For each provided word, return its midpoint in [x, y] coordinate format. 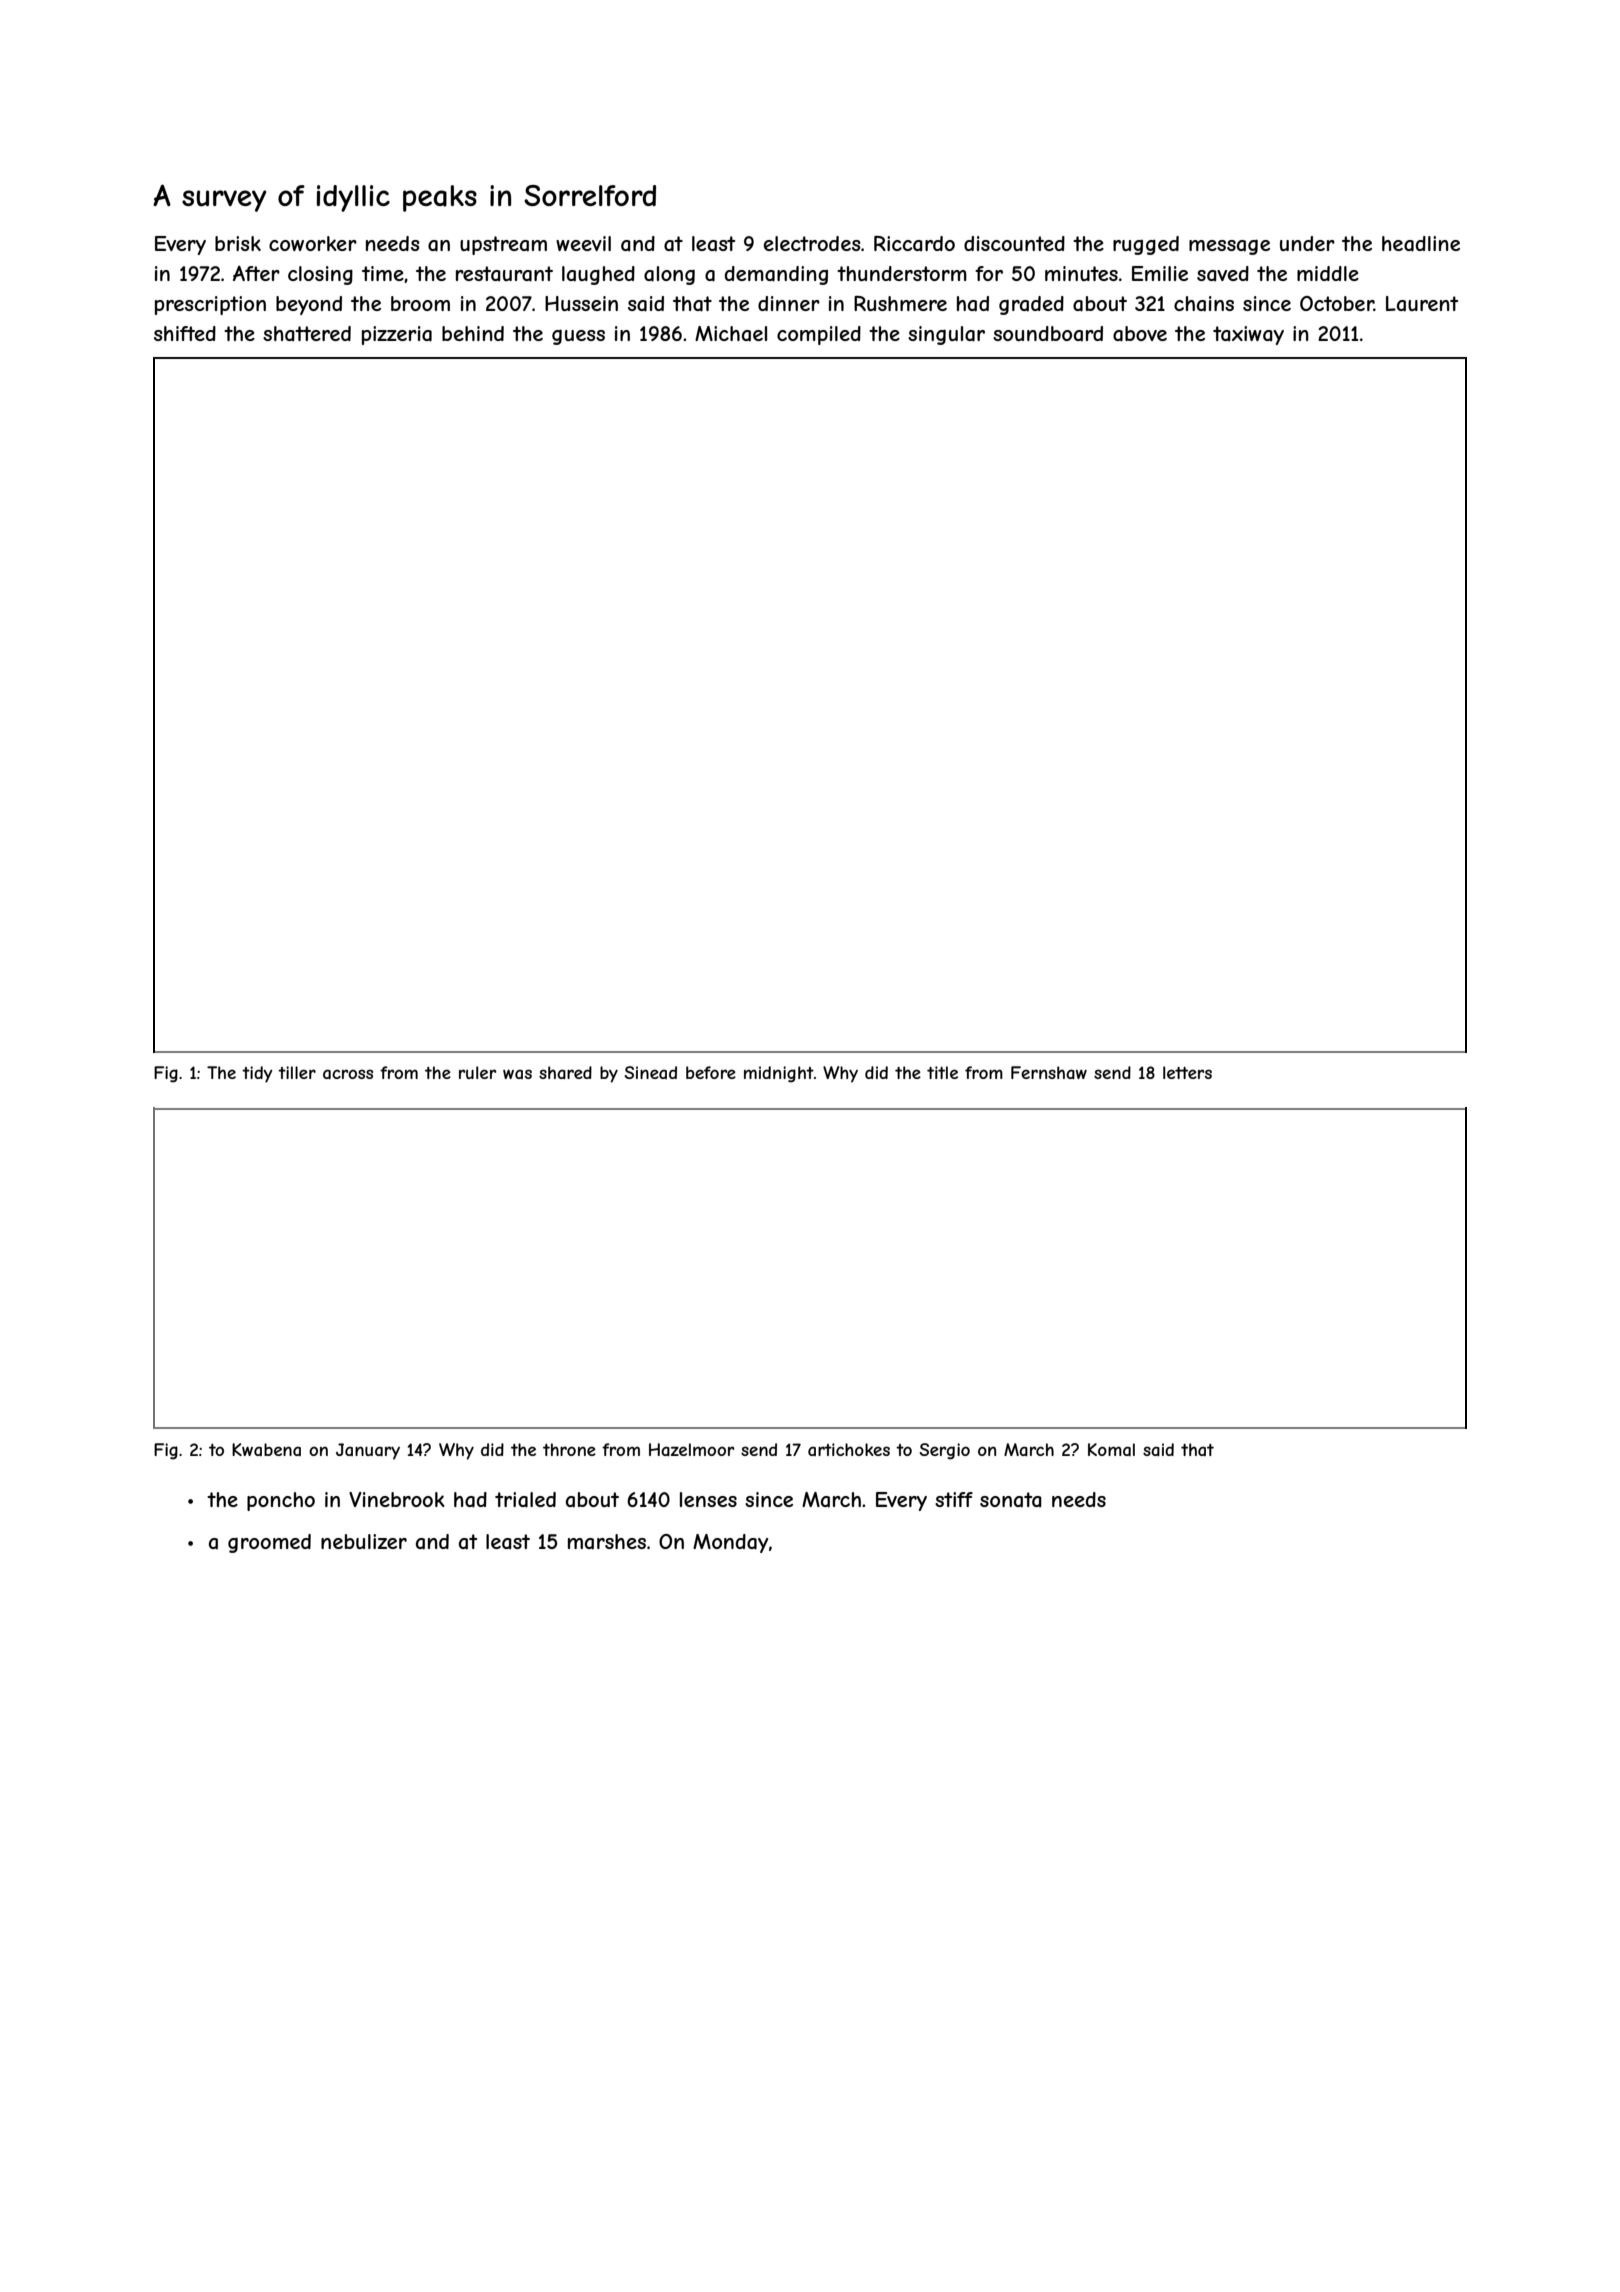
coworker [313, 243]
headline [1421, 244]
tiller [297, 1072]
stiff [954, 1499]
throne [569, 1449]
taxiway [1248, 335]
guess [578, 337]
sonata [1011, 1500]
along [669, 275]
